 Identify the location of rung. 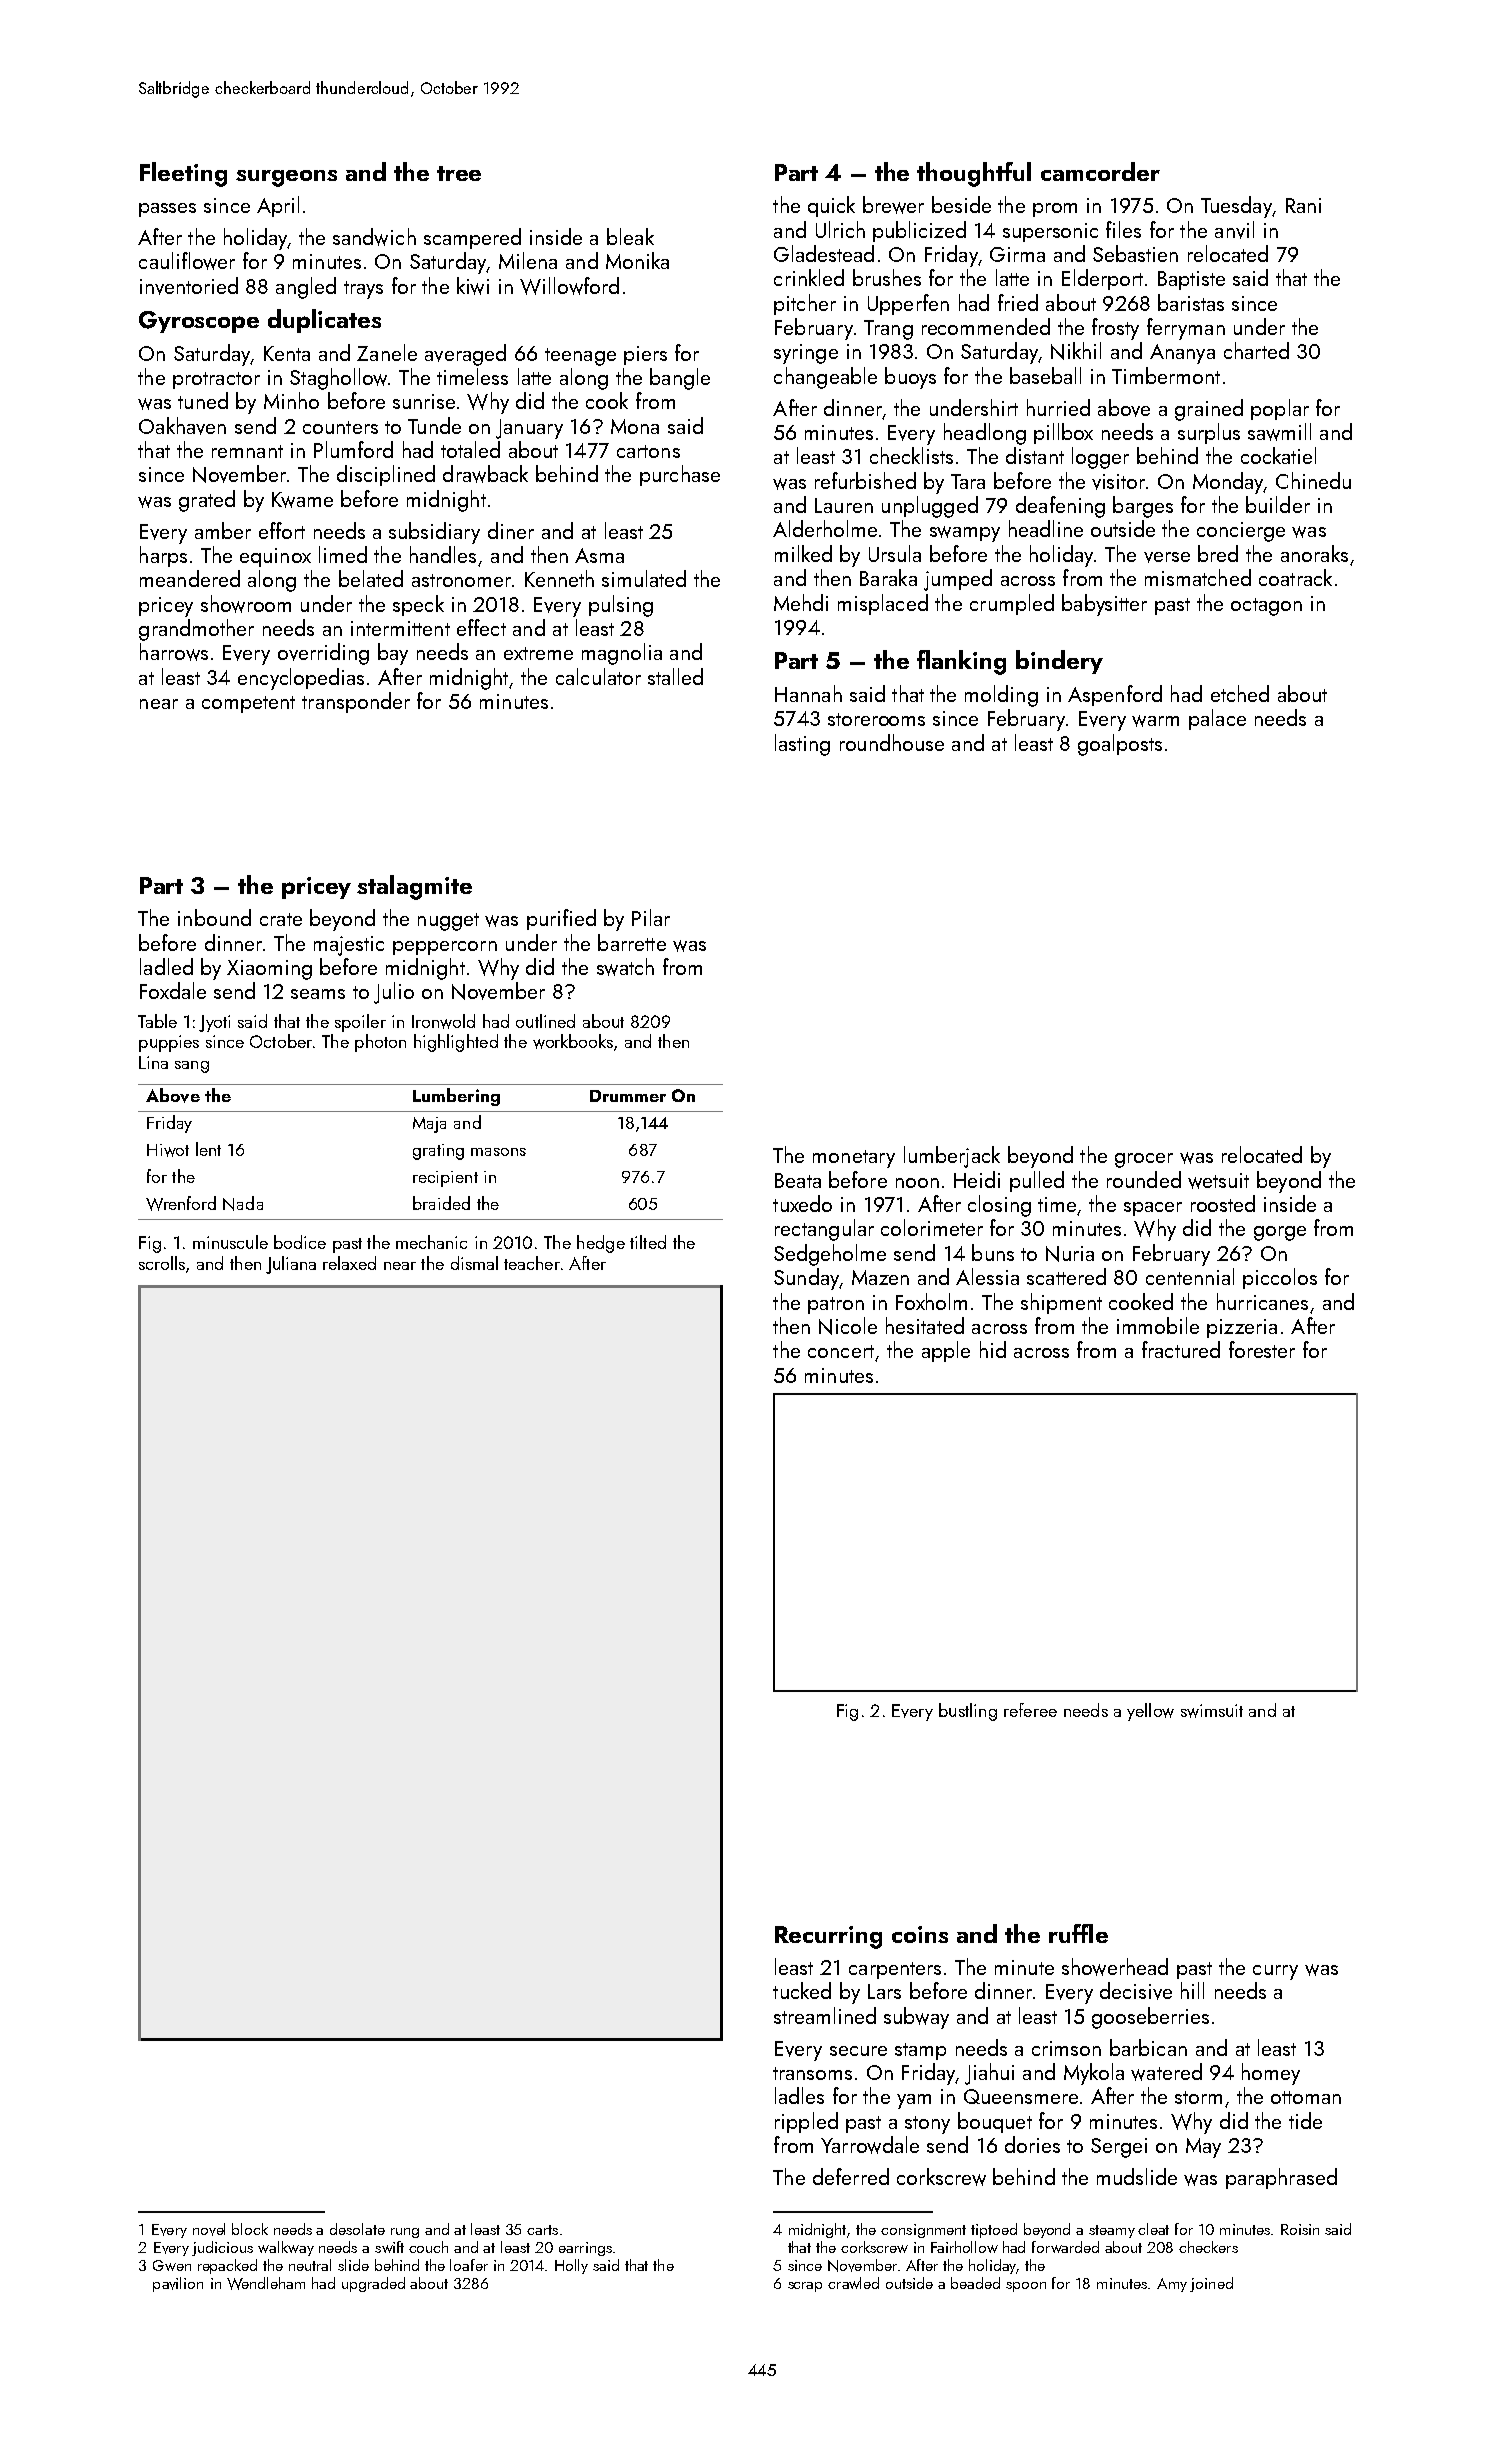
(405, 2233).
